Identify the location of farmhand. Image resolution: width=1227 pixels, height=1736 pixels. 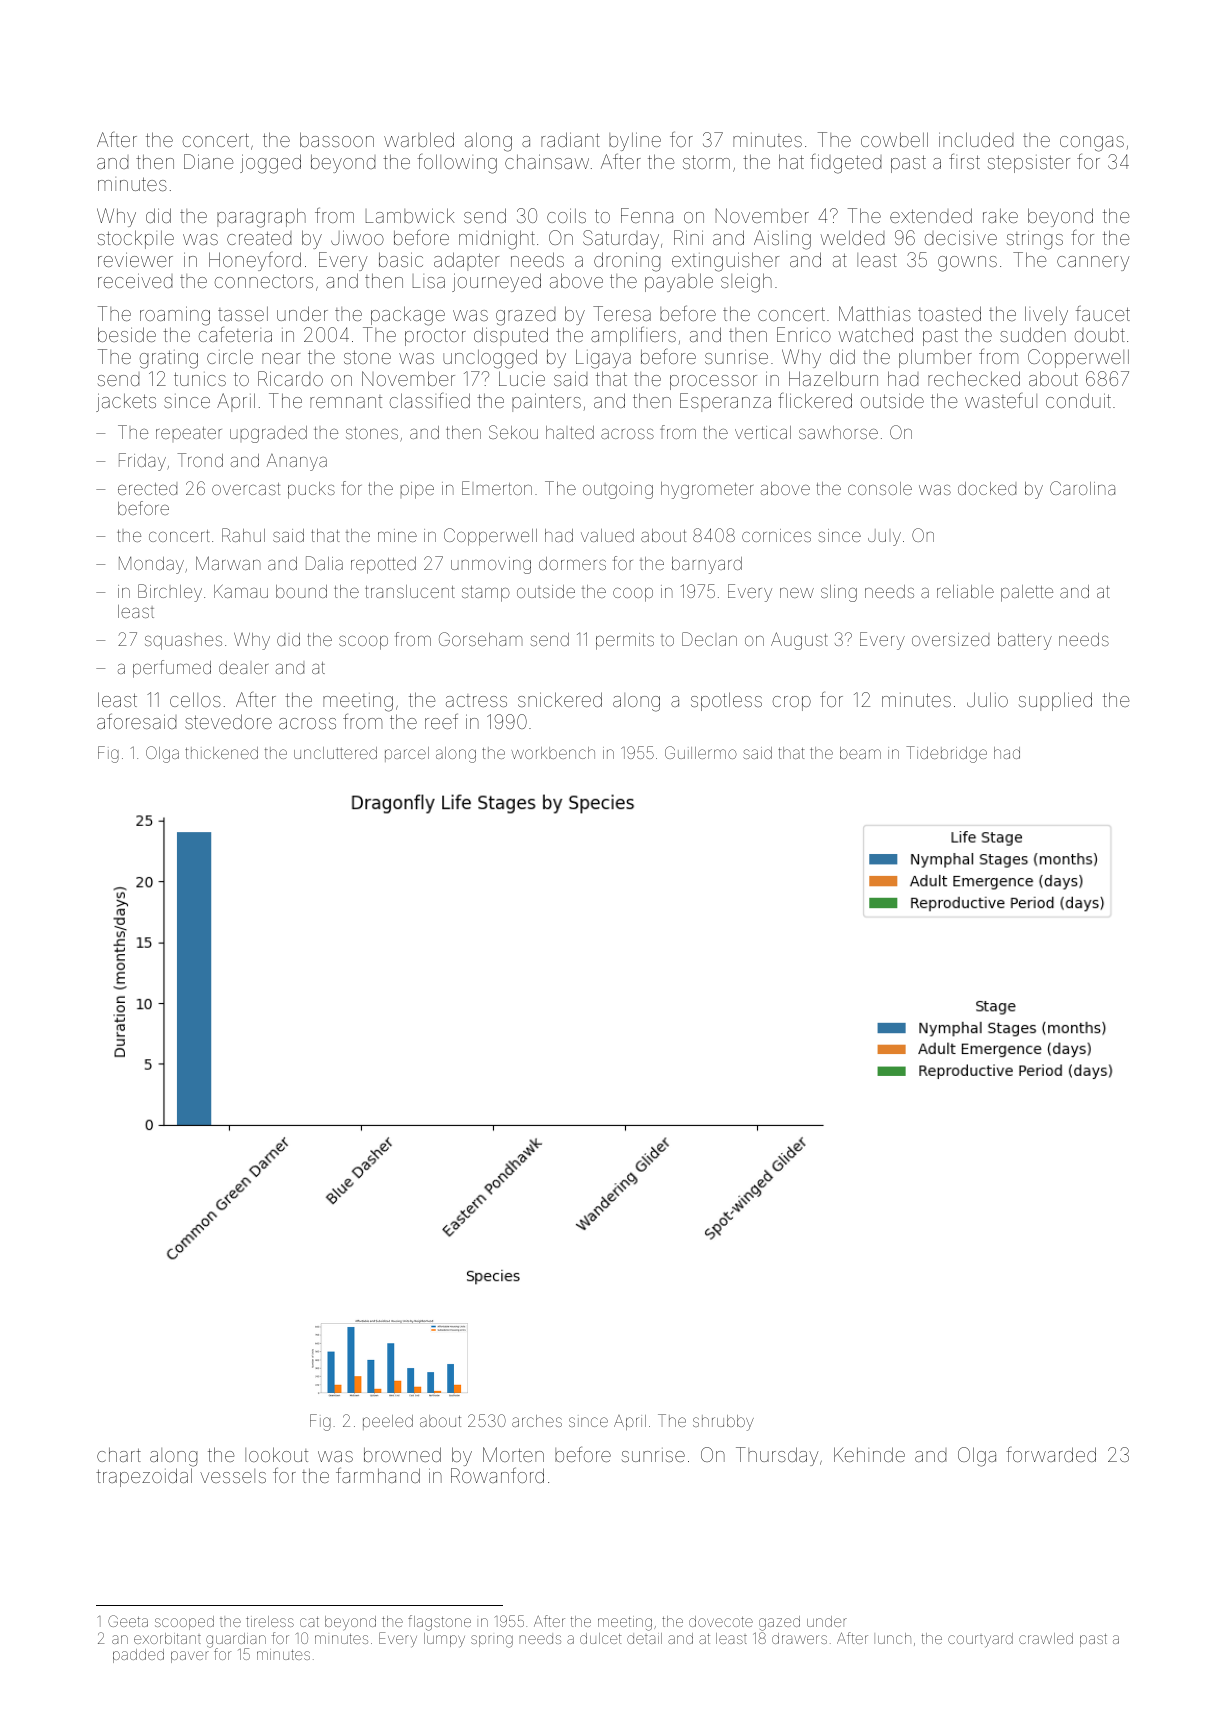
(378, 1475).
